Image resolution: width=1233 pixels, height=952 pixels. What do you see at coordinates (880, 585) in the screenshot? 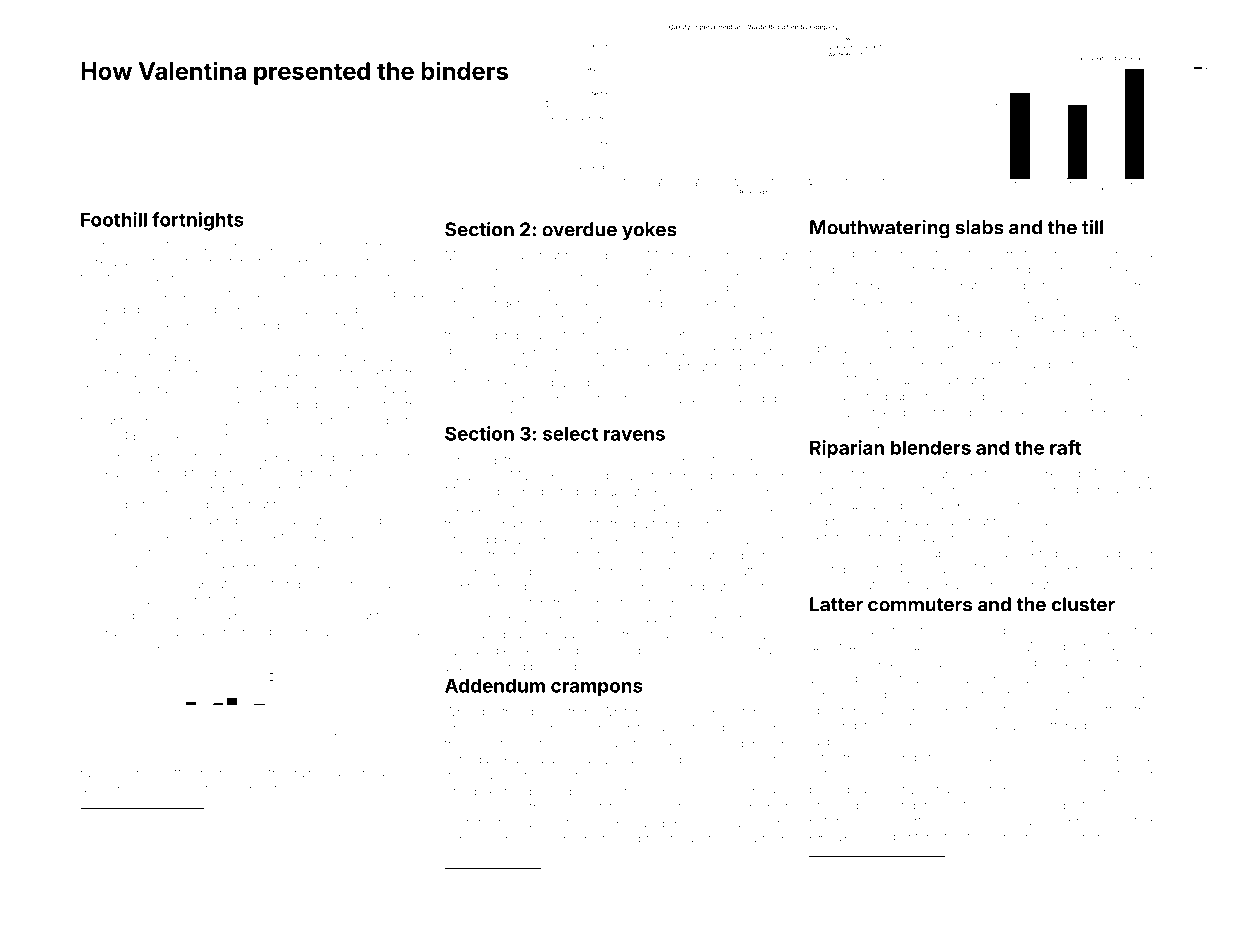
I see `southwest` at bounding box center [880, 585].
